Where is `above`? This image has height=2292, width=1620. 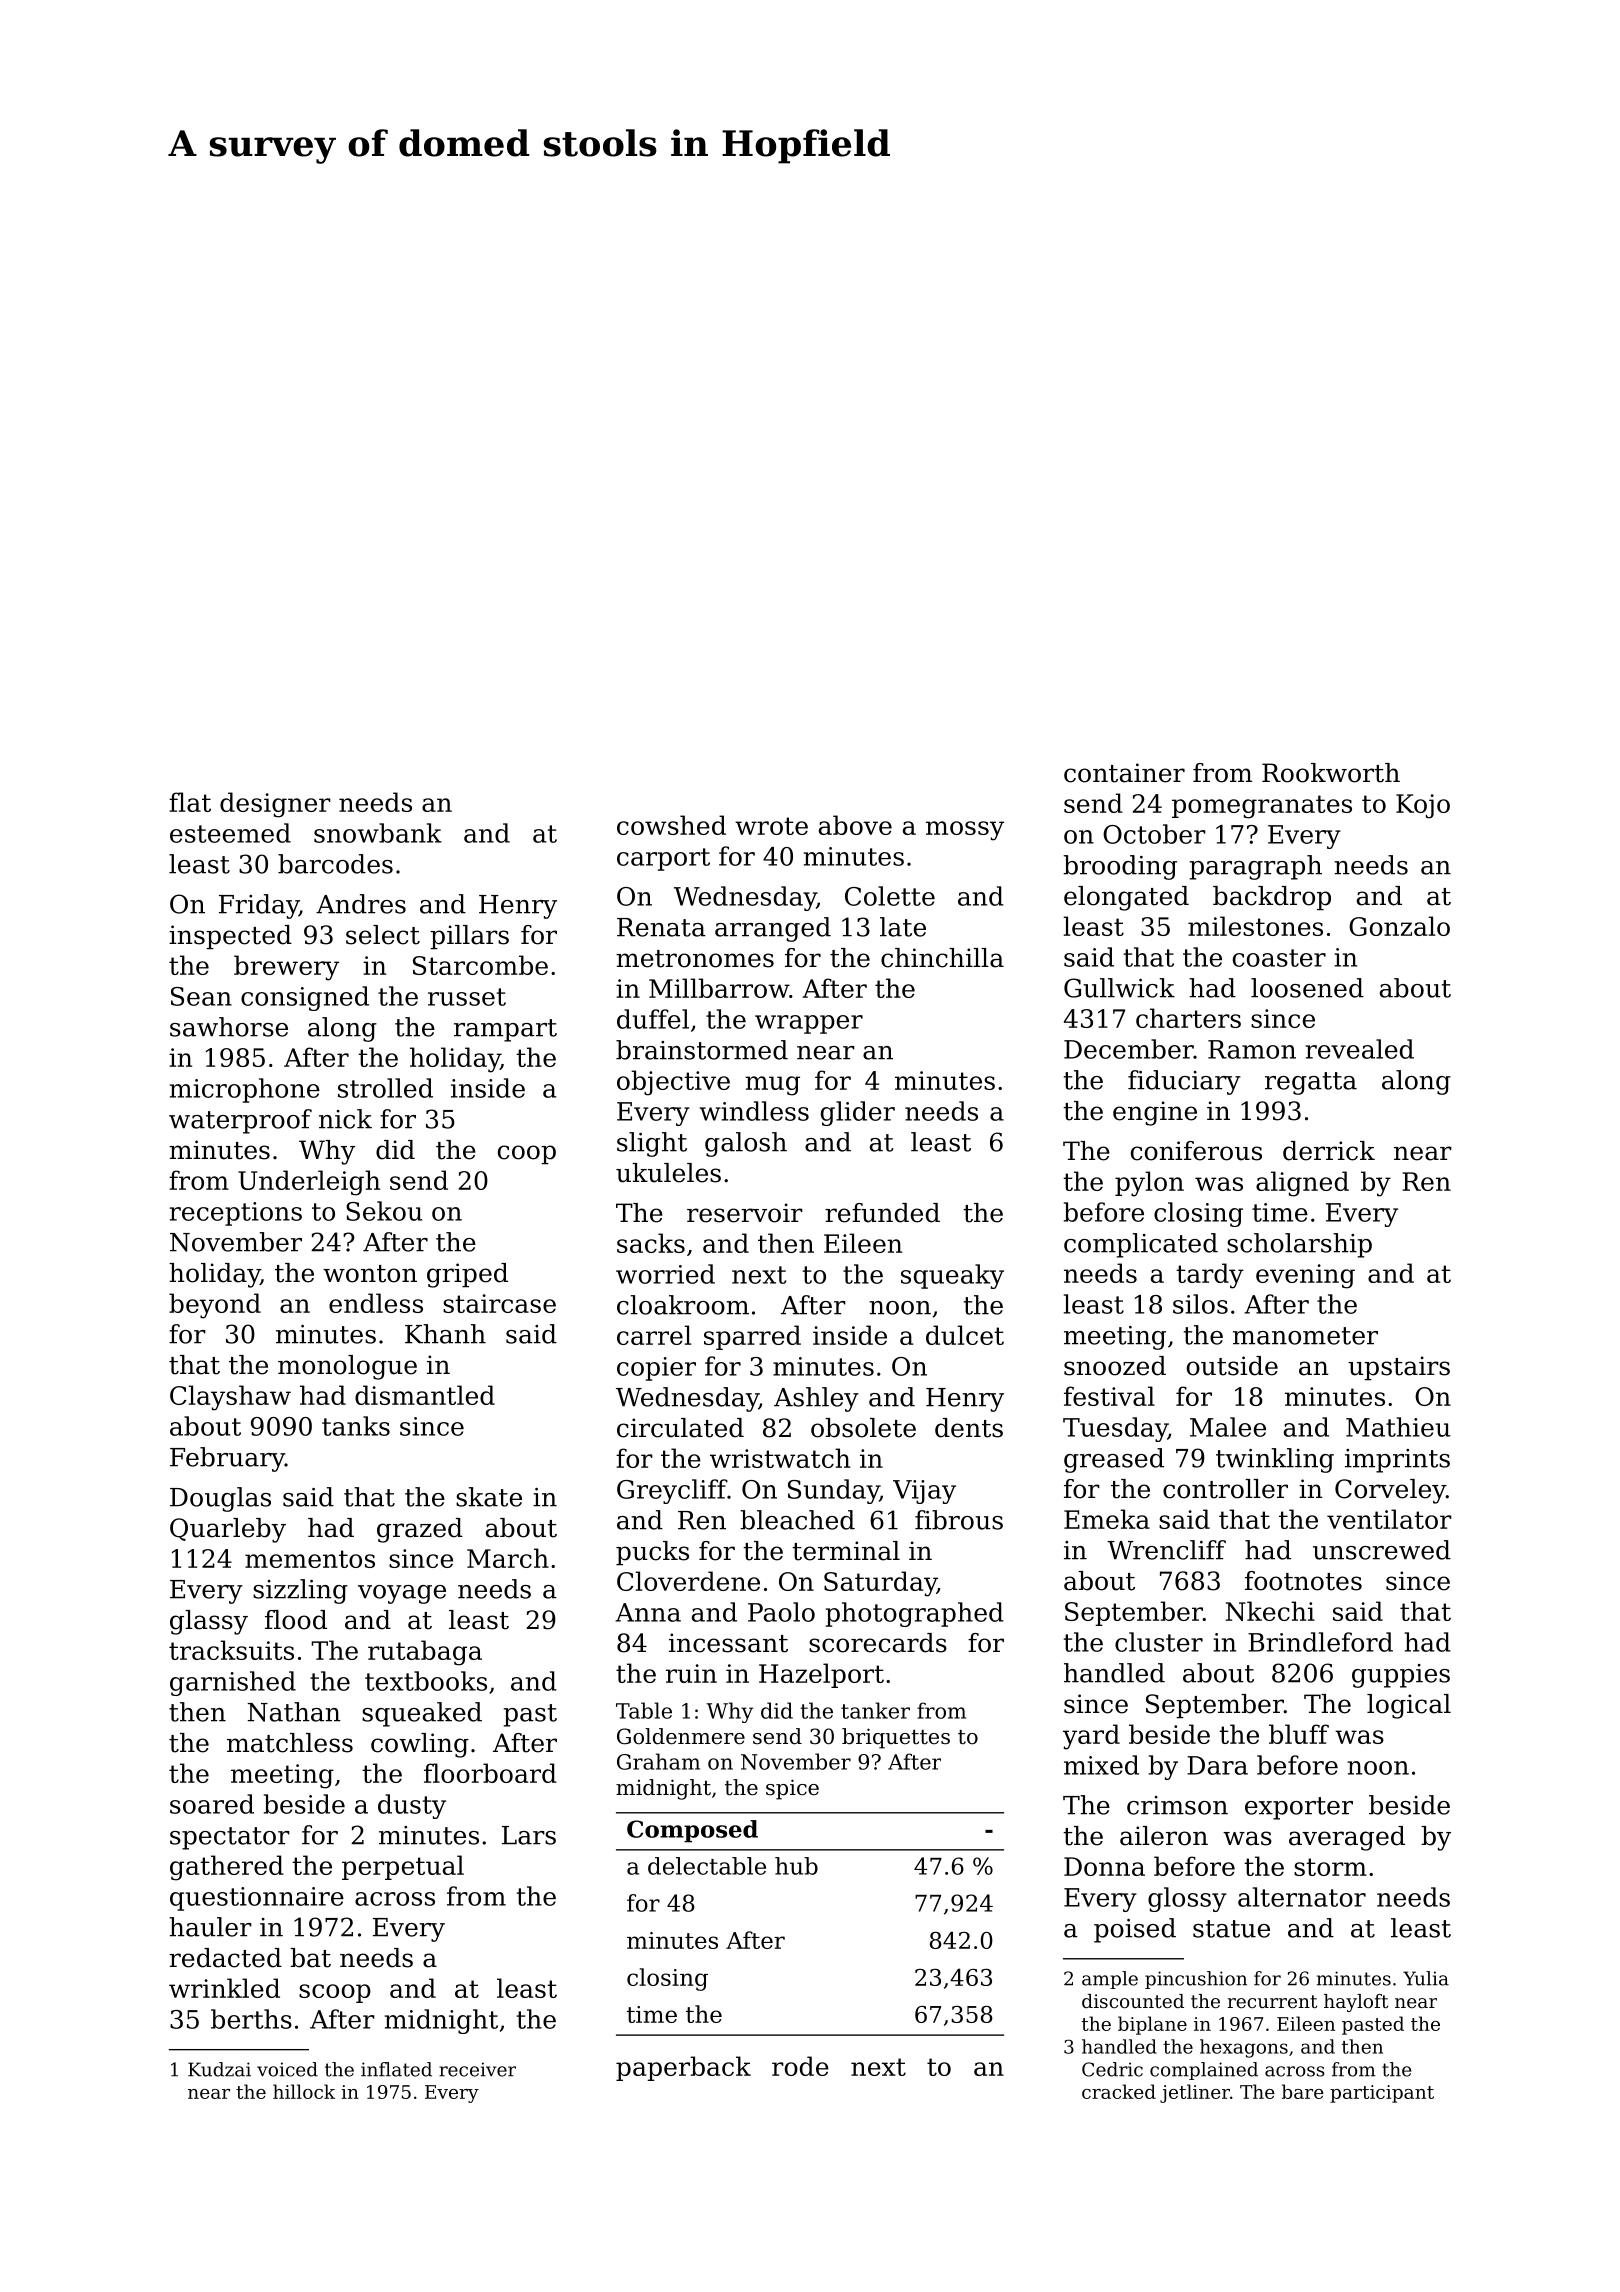 above is located at coordinates (855, 825).
